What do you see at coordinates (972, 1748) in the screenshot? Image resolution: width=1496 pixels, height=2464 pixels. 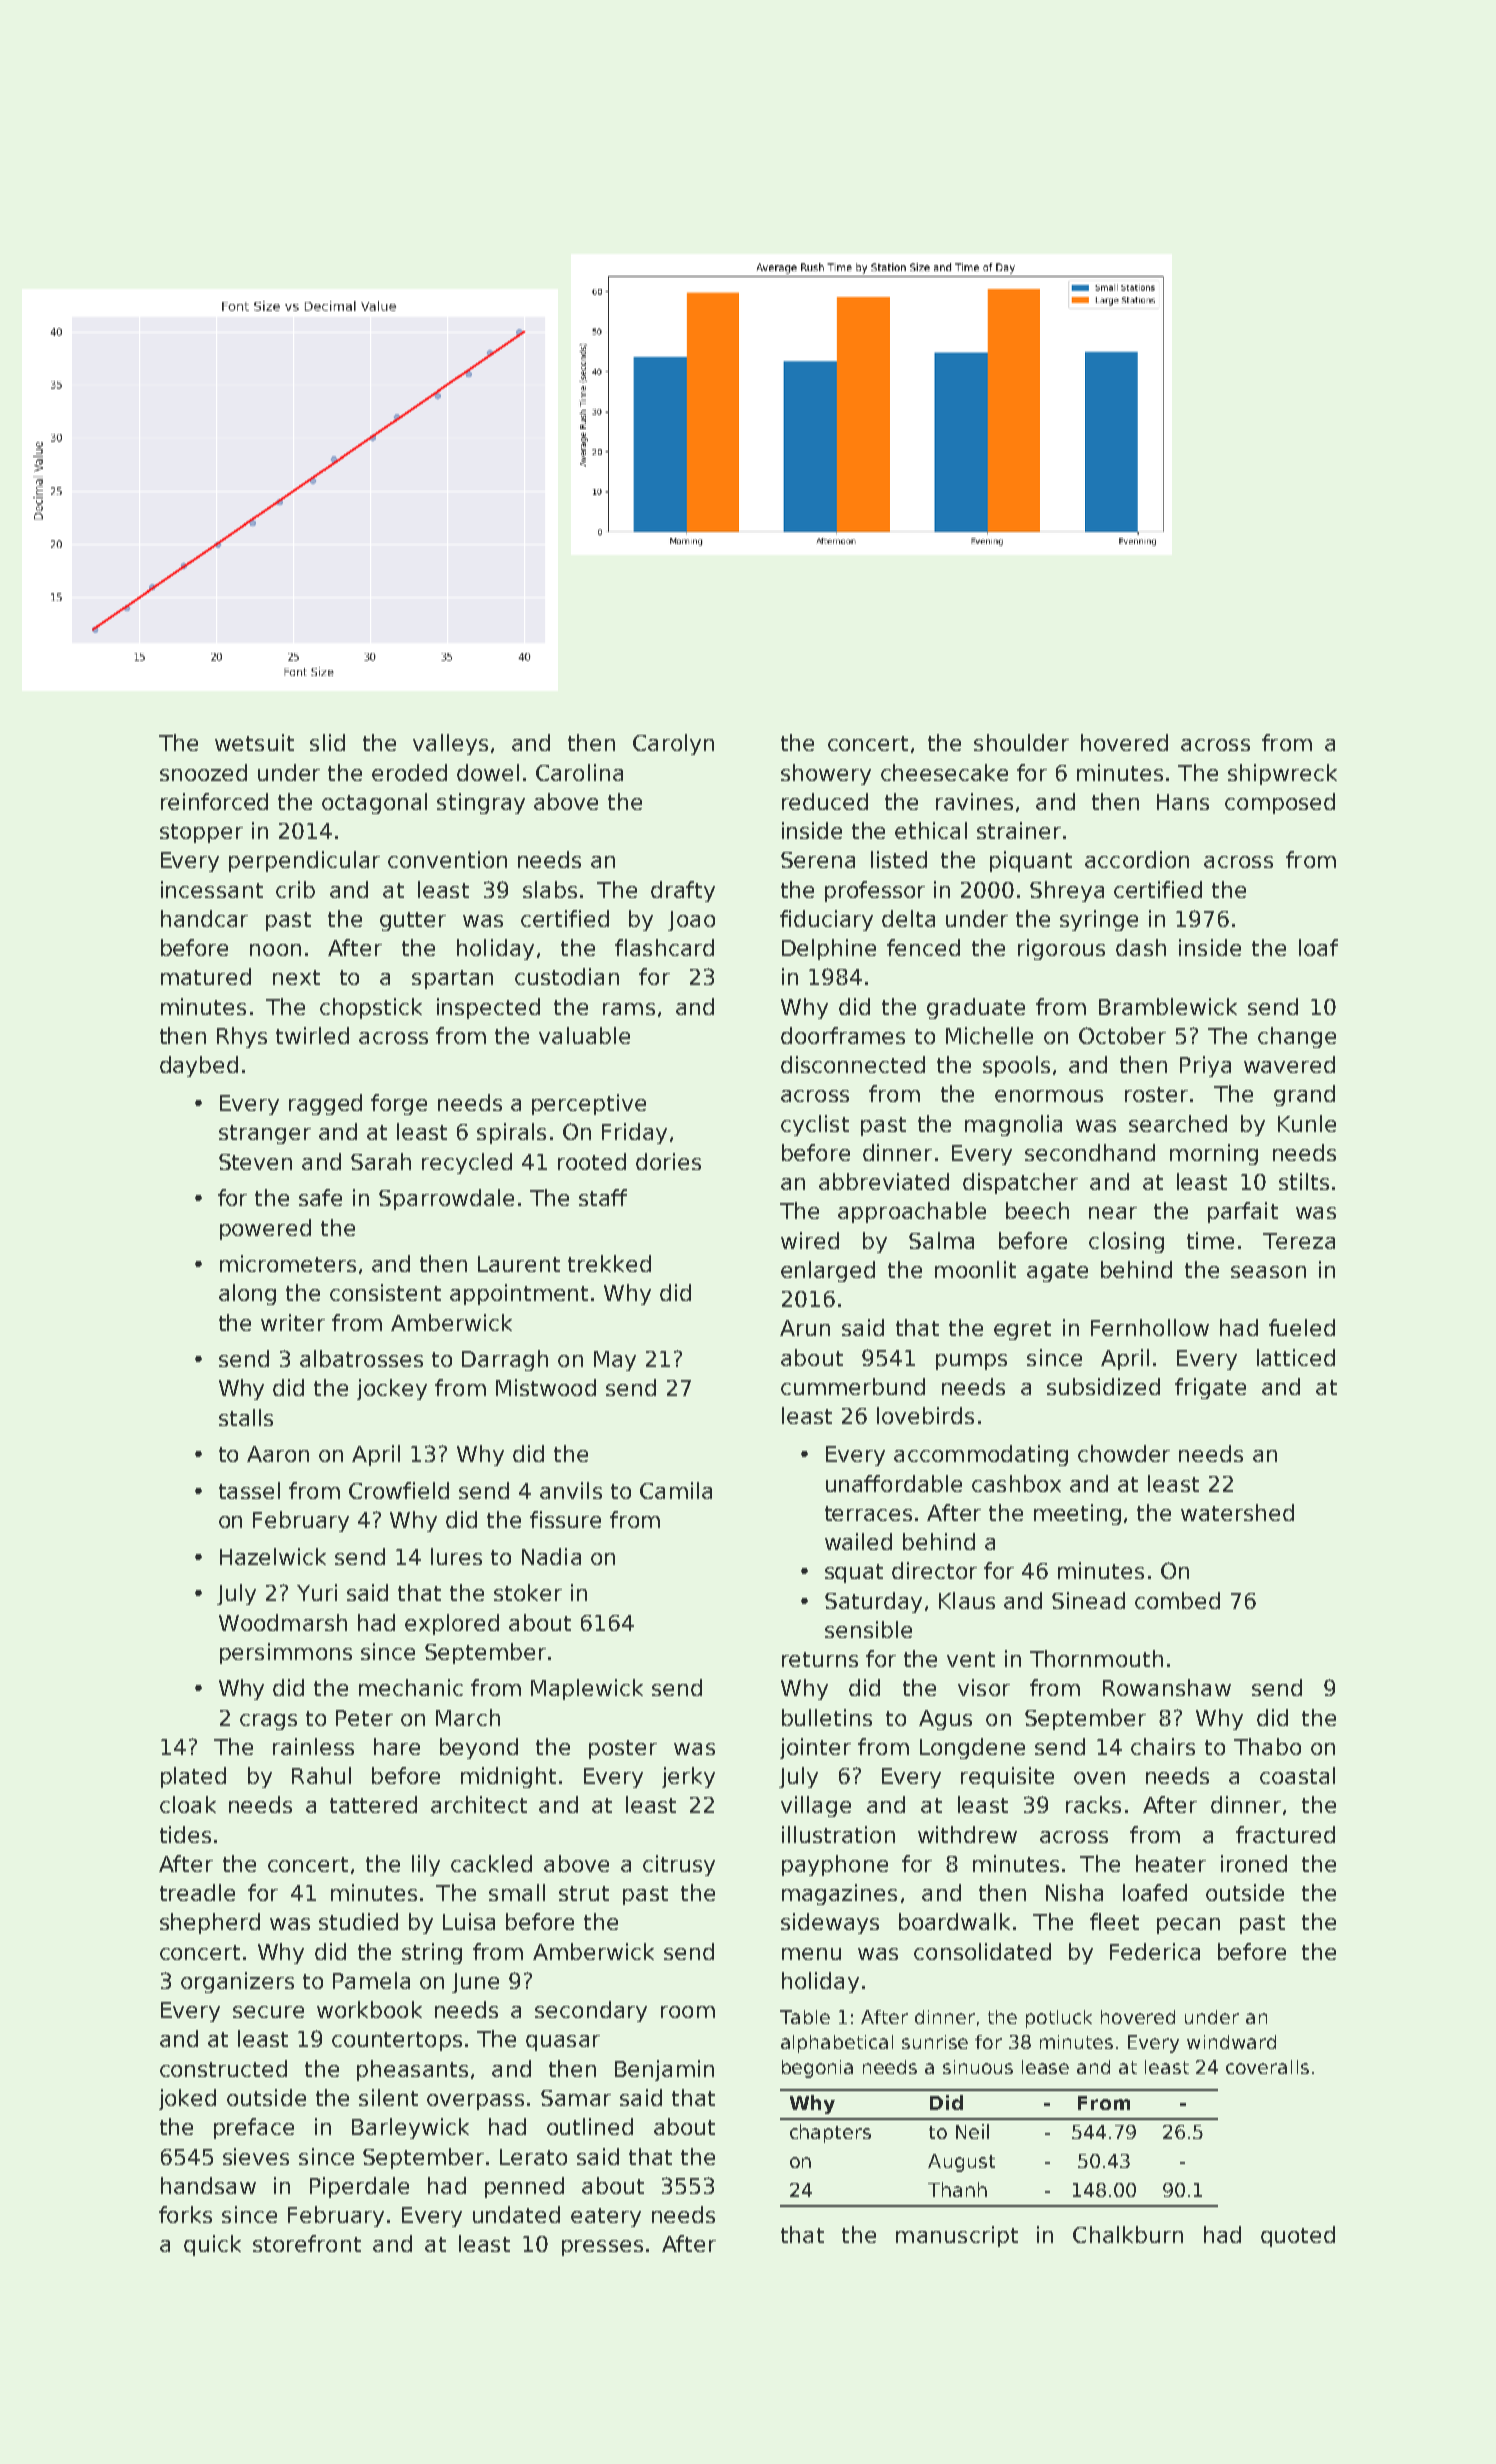 I see `Longdene` at bounding box center [972, 1748].
